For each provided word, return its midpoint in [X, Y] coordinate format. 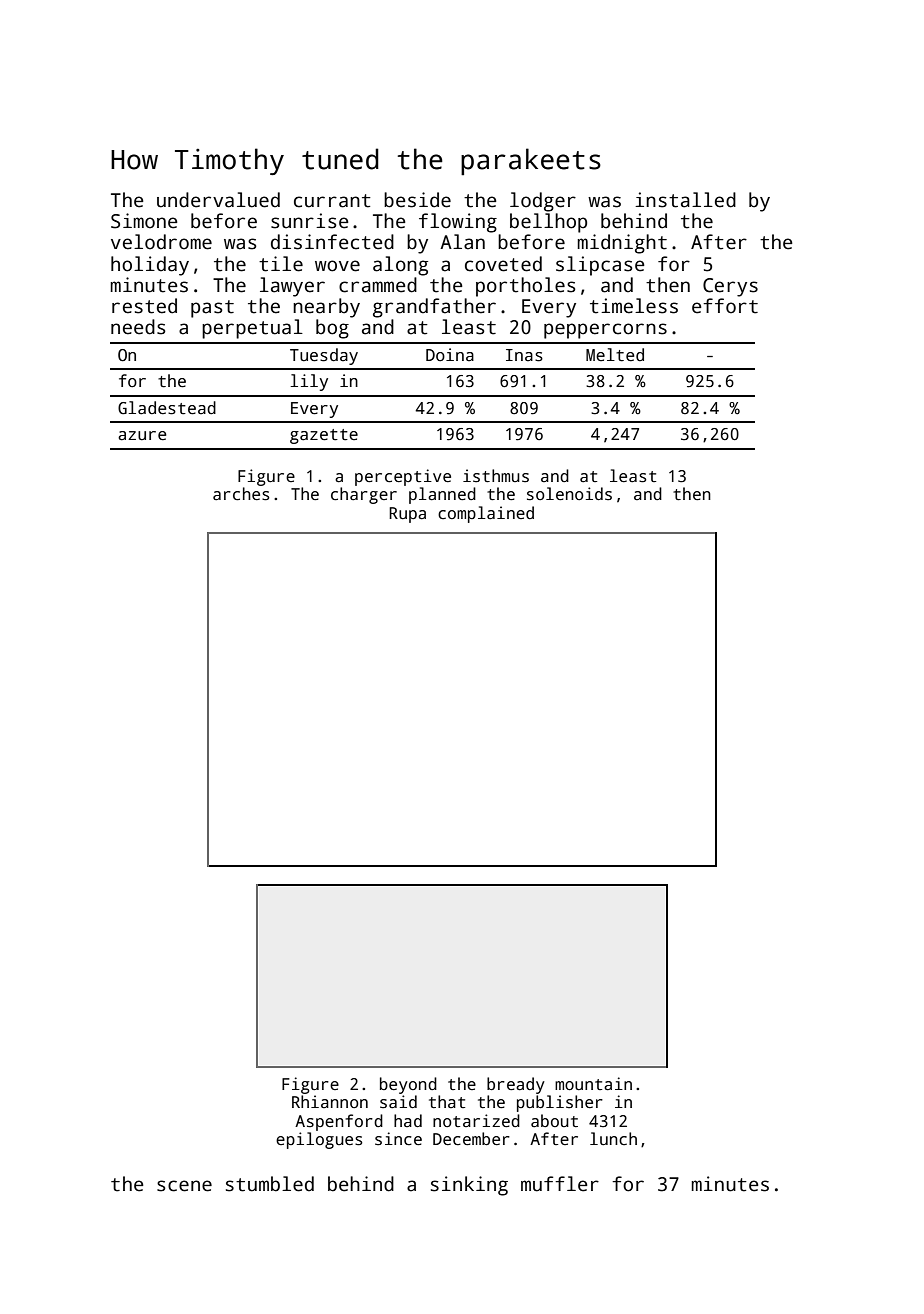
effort [725, 306]
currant [332, 201]
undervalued [218, 200]
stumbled [270, 1184]
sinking [469, 1186]
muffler [560, 1184]
